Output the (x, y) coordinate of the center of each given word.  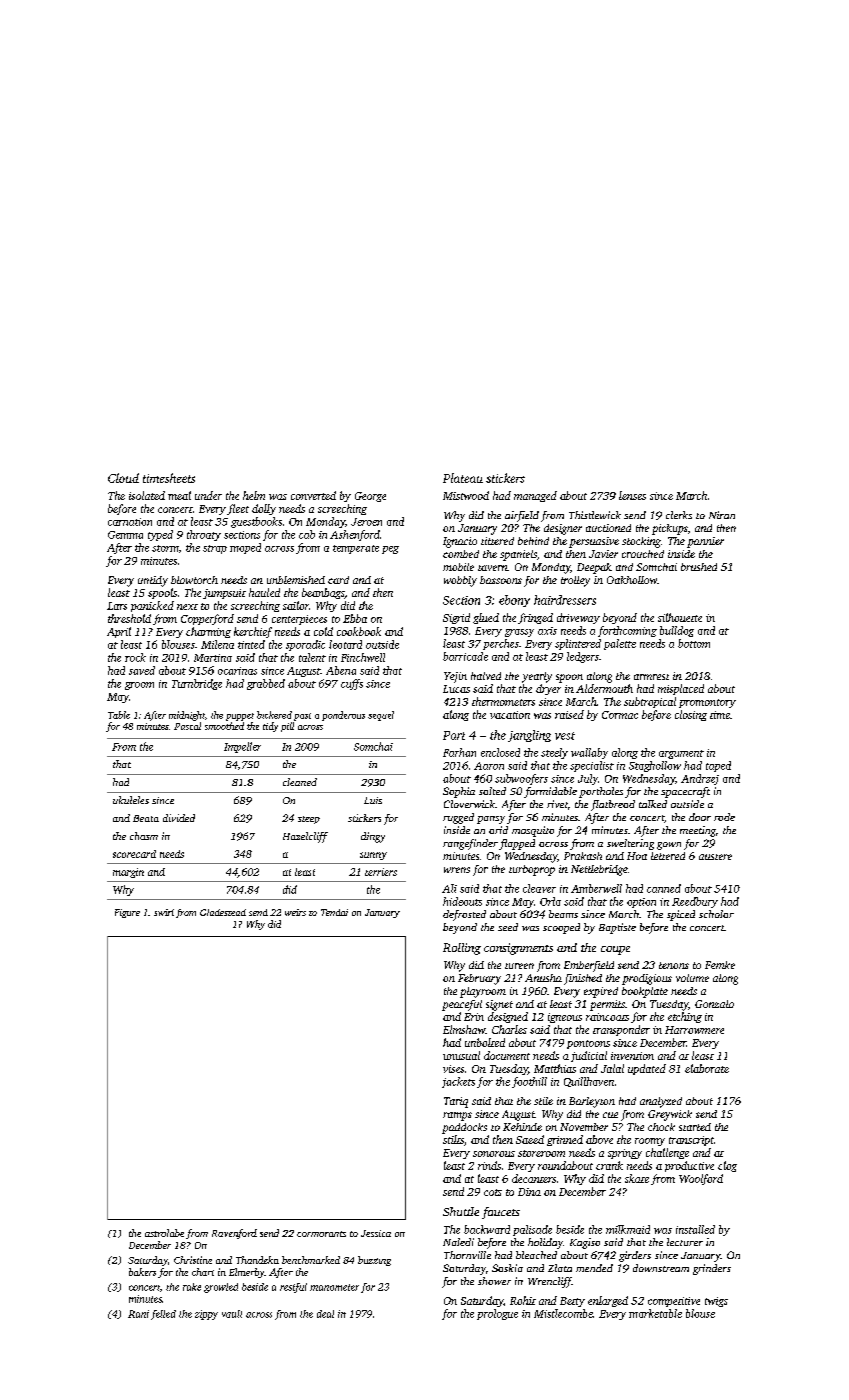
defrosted (464, 915)
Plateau (463, 478)
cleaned (300, 782)
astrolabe (164, 1233)
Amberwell (596, 888)
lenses (632, 495)
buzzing (374, 1261)
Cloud (123, 478)
